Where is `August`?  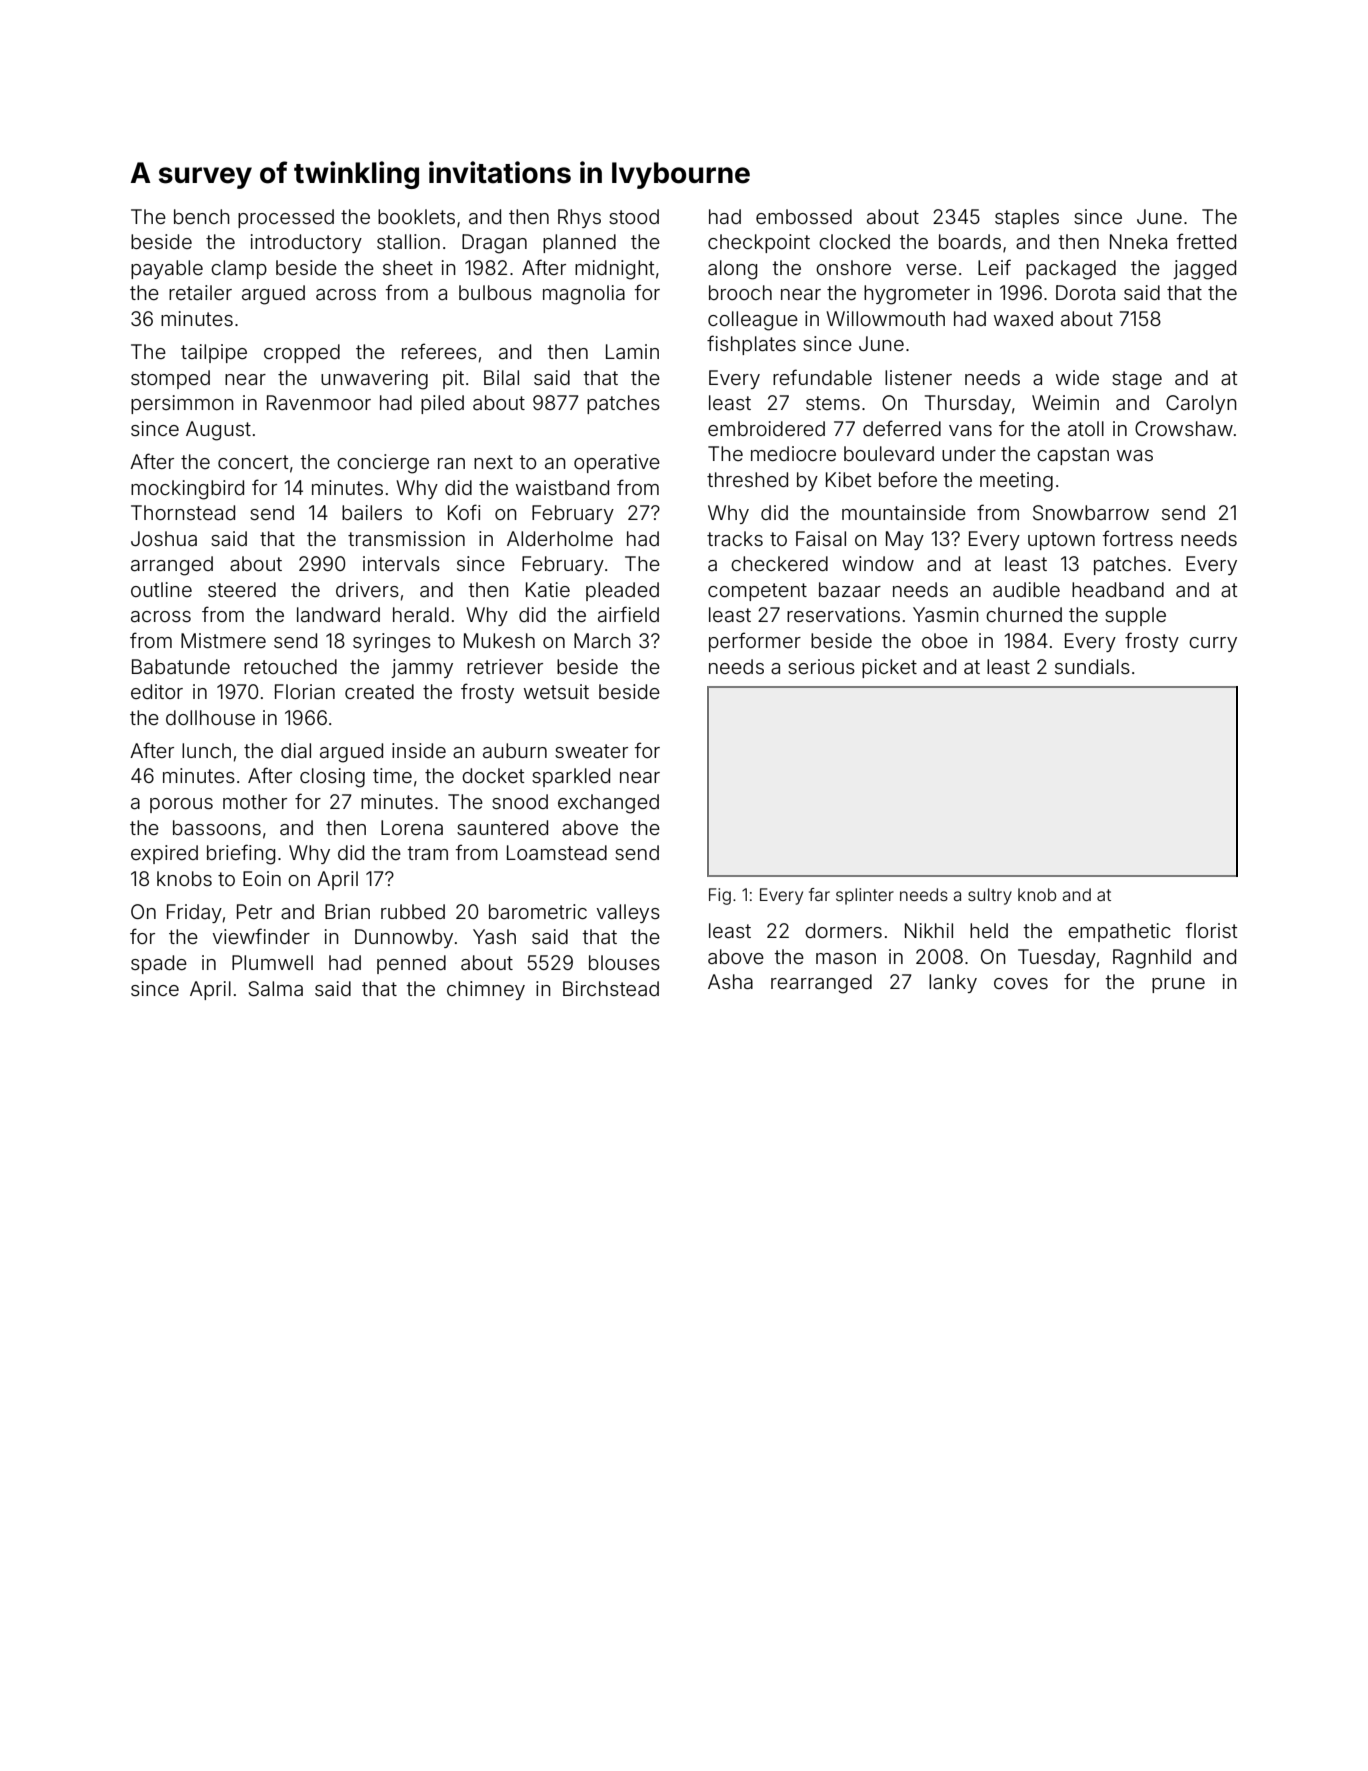 August is located at coordinates (218, 431).
